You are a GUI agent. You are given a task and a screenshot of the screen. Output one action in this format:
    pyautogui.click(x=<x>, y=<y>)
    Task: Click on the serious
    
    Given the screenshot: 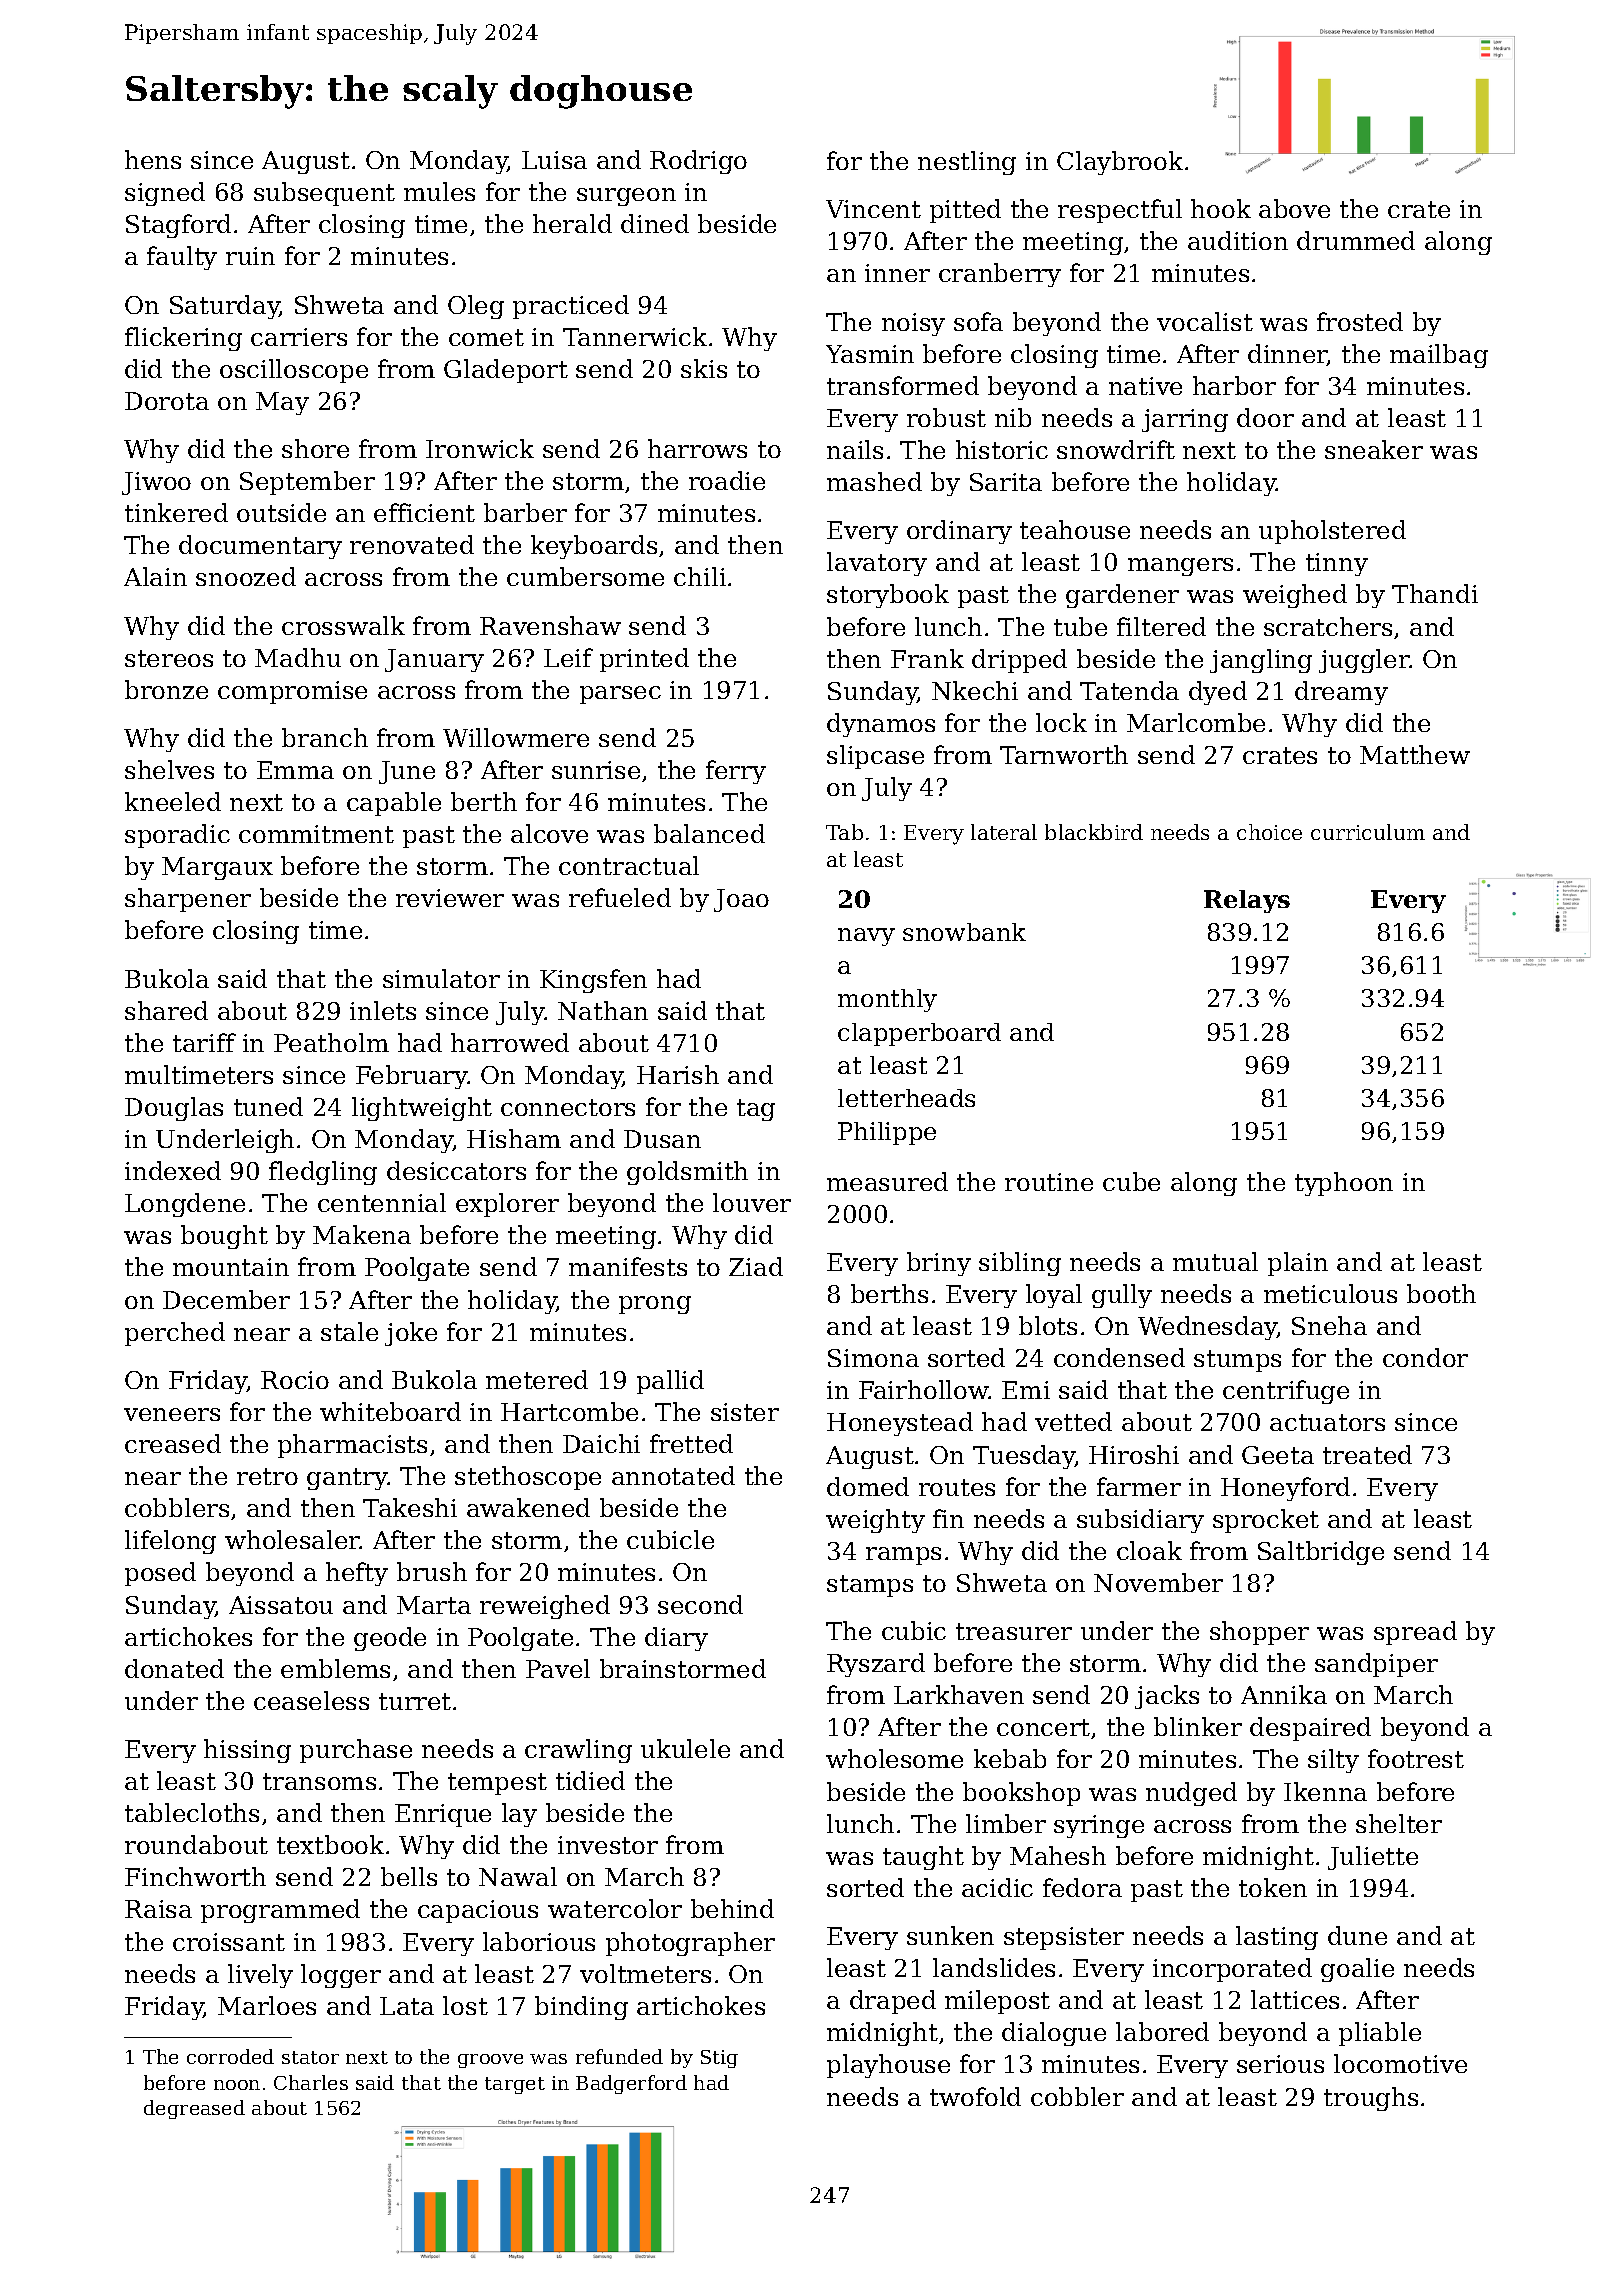 What is the action you would take?
    pyautogui.click(x=1280, y=2064)
